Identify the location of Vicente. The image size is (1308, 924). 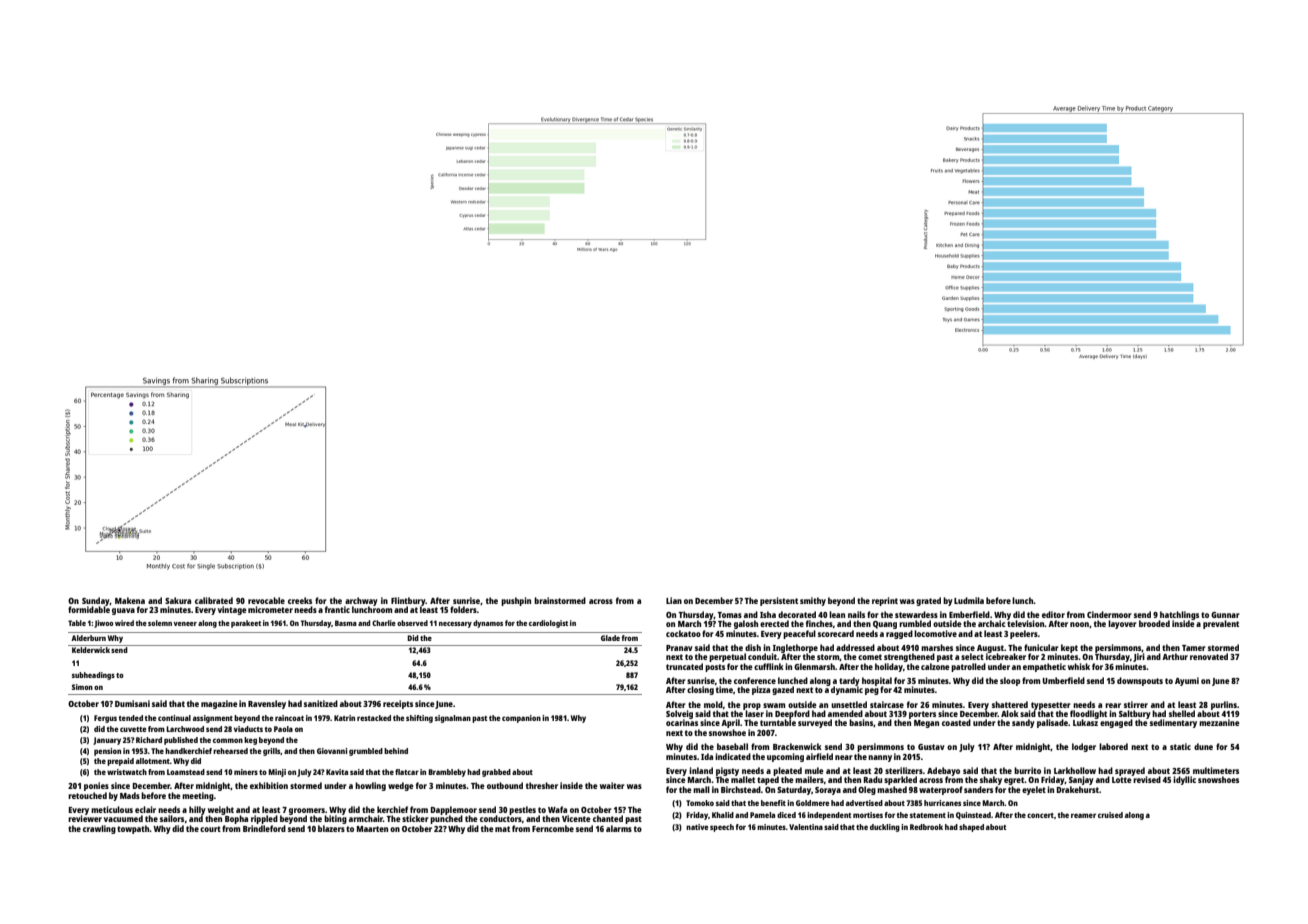
(576, 818).
